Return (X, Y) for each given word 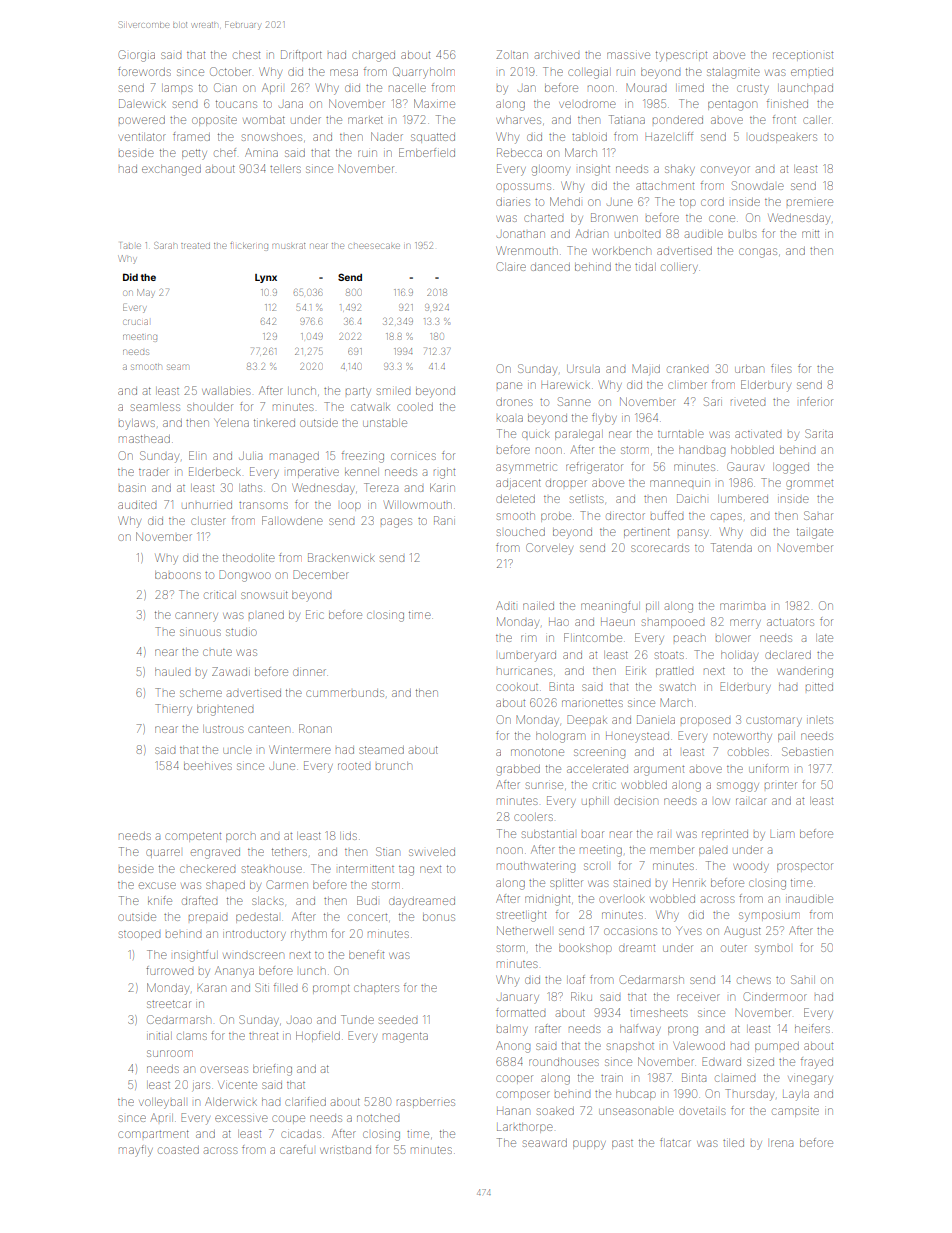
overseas (224, 1069)
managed (294, 457)
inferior (816, 401)
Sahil (803, 979)
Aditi (505, 605)
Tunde (357, 1019)
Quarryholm (424, 73)
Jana (291, 104)
